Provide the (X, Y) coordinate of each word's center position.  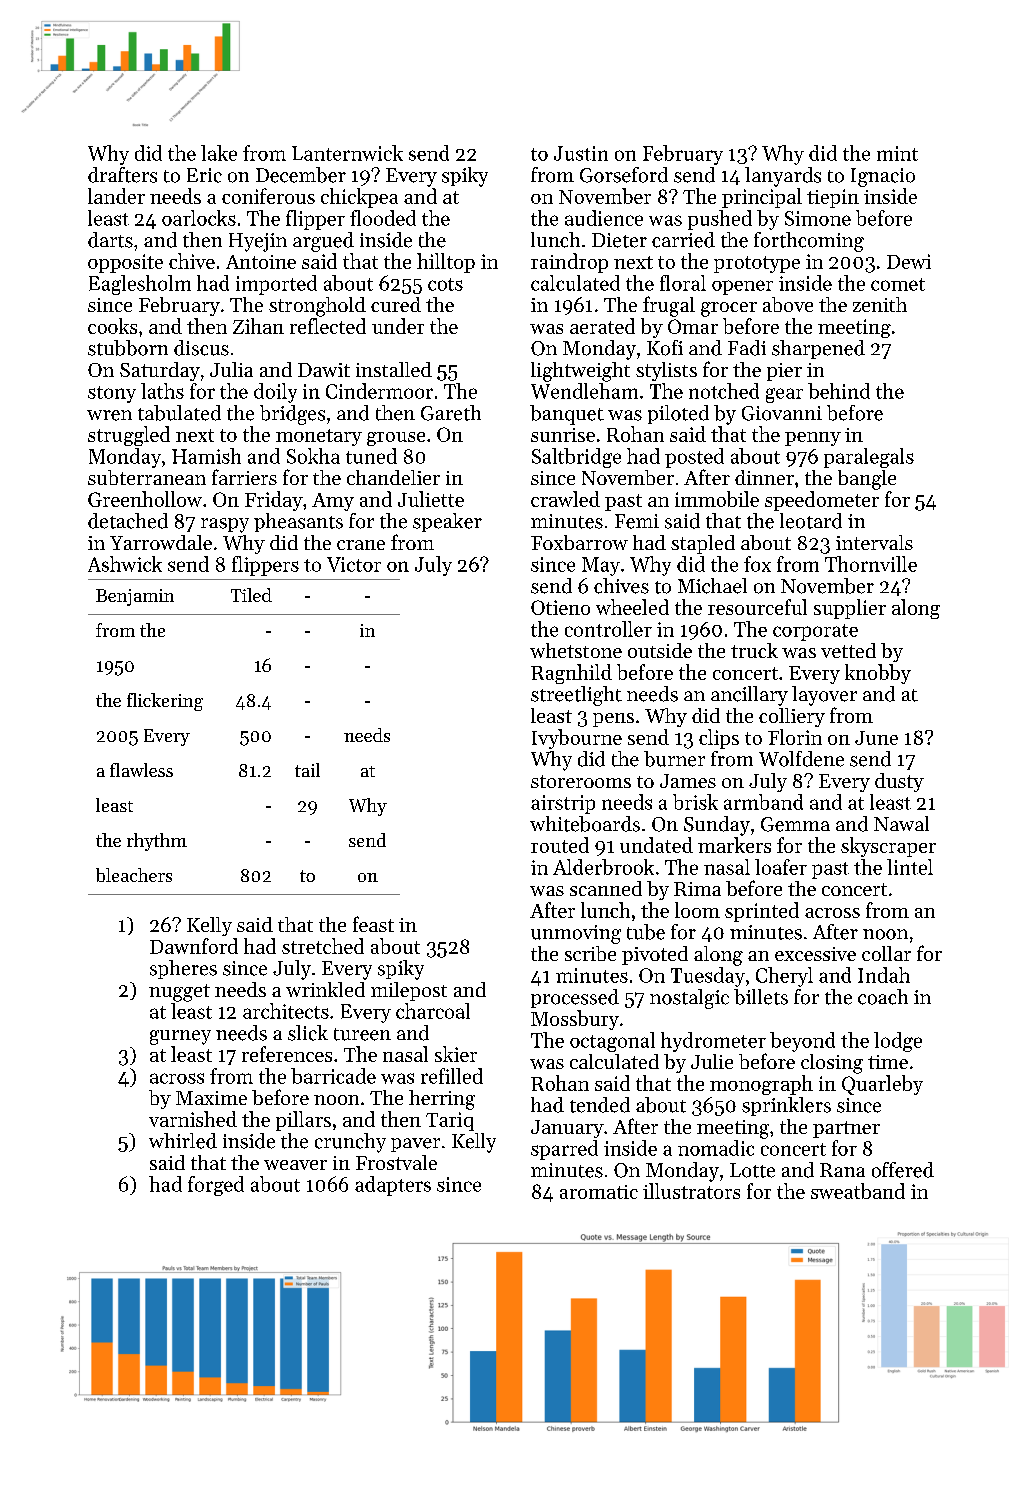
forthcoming (809, 242)
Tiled (251, 595)
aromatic (599, 1192)
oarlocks (199, 218)
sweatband (858, 1191)
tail (307, 770)
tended (600, 1105)
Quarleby (882, 1085)
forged (216, 1186)
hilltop (446, 263)
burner (674, 759)
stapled (703, 544)
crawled (565, 499)
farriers (244, 477)
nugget (179, 993)
